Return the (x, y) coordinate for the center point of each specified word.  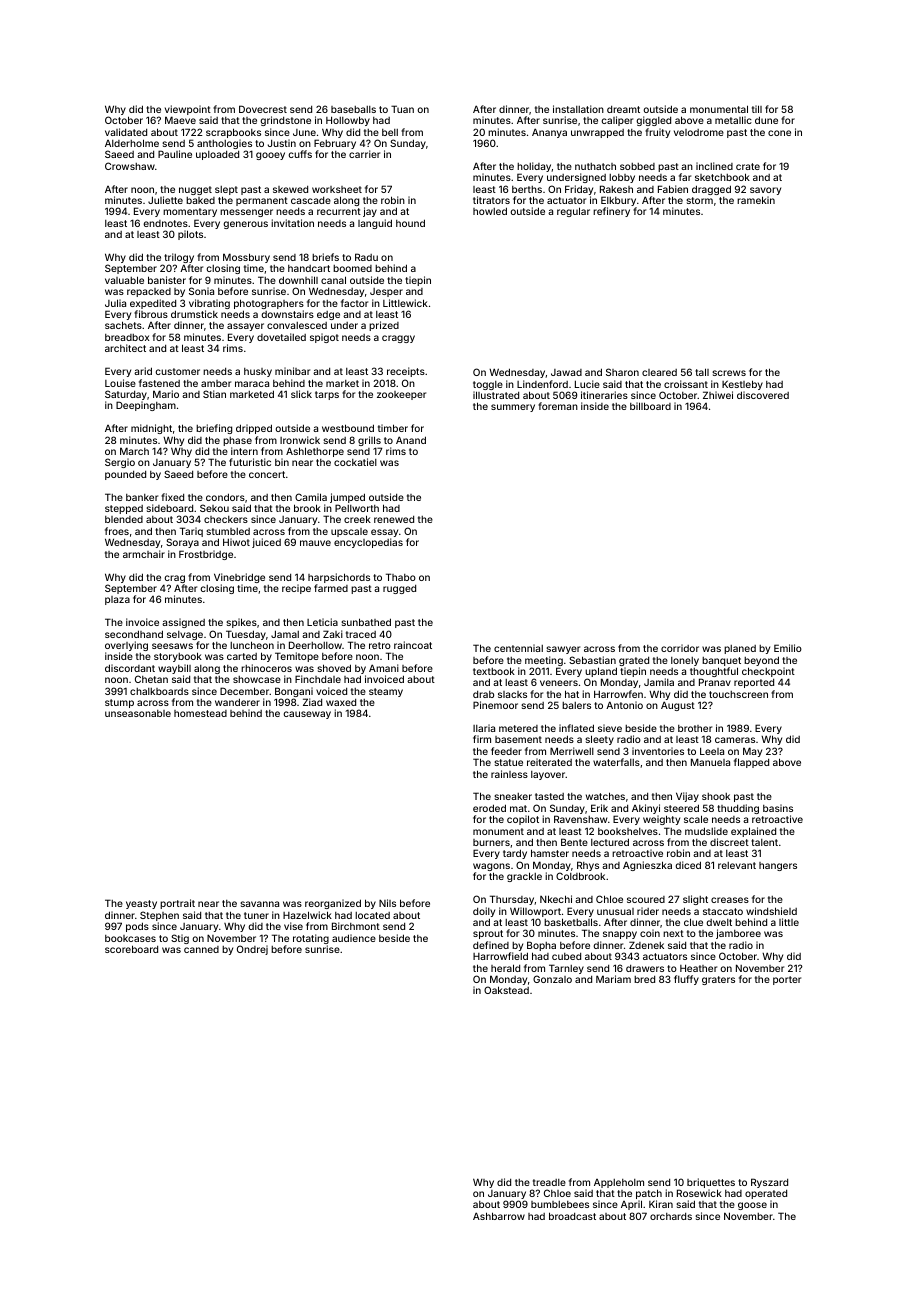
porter (787, 980)
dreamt (623, 109)
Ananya (549, 133)
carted (242, 656)
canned (201, 949)
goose (752, 1206)
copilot (523, 820)
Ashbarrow (499, 1216)
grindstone (285, 121)
